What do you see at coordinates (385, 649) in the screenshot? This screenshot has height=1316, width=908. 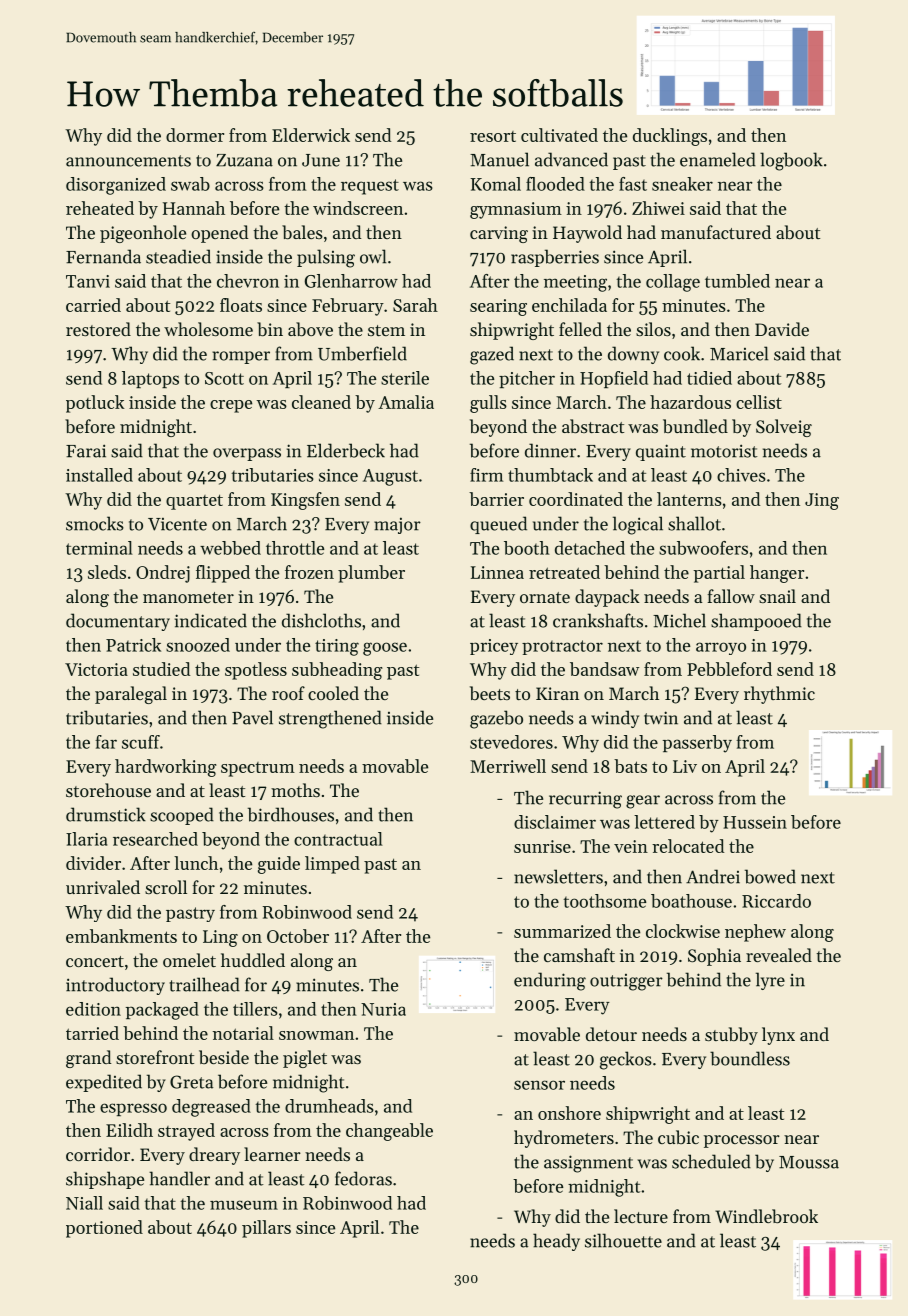 I see `goose` at bounding box center [385, 649].
